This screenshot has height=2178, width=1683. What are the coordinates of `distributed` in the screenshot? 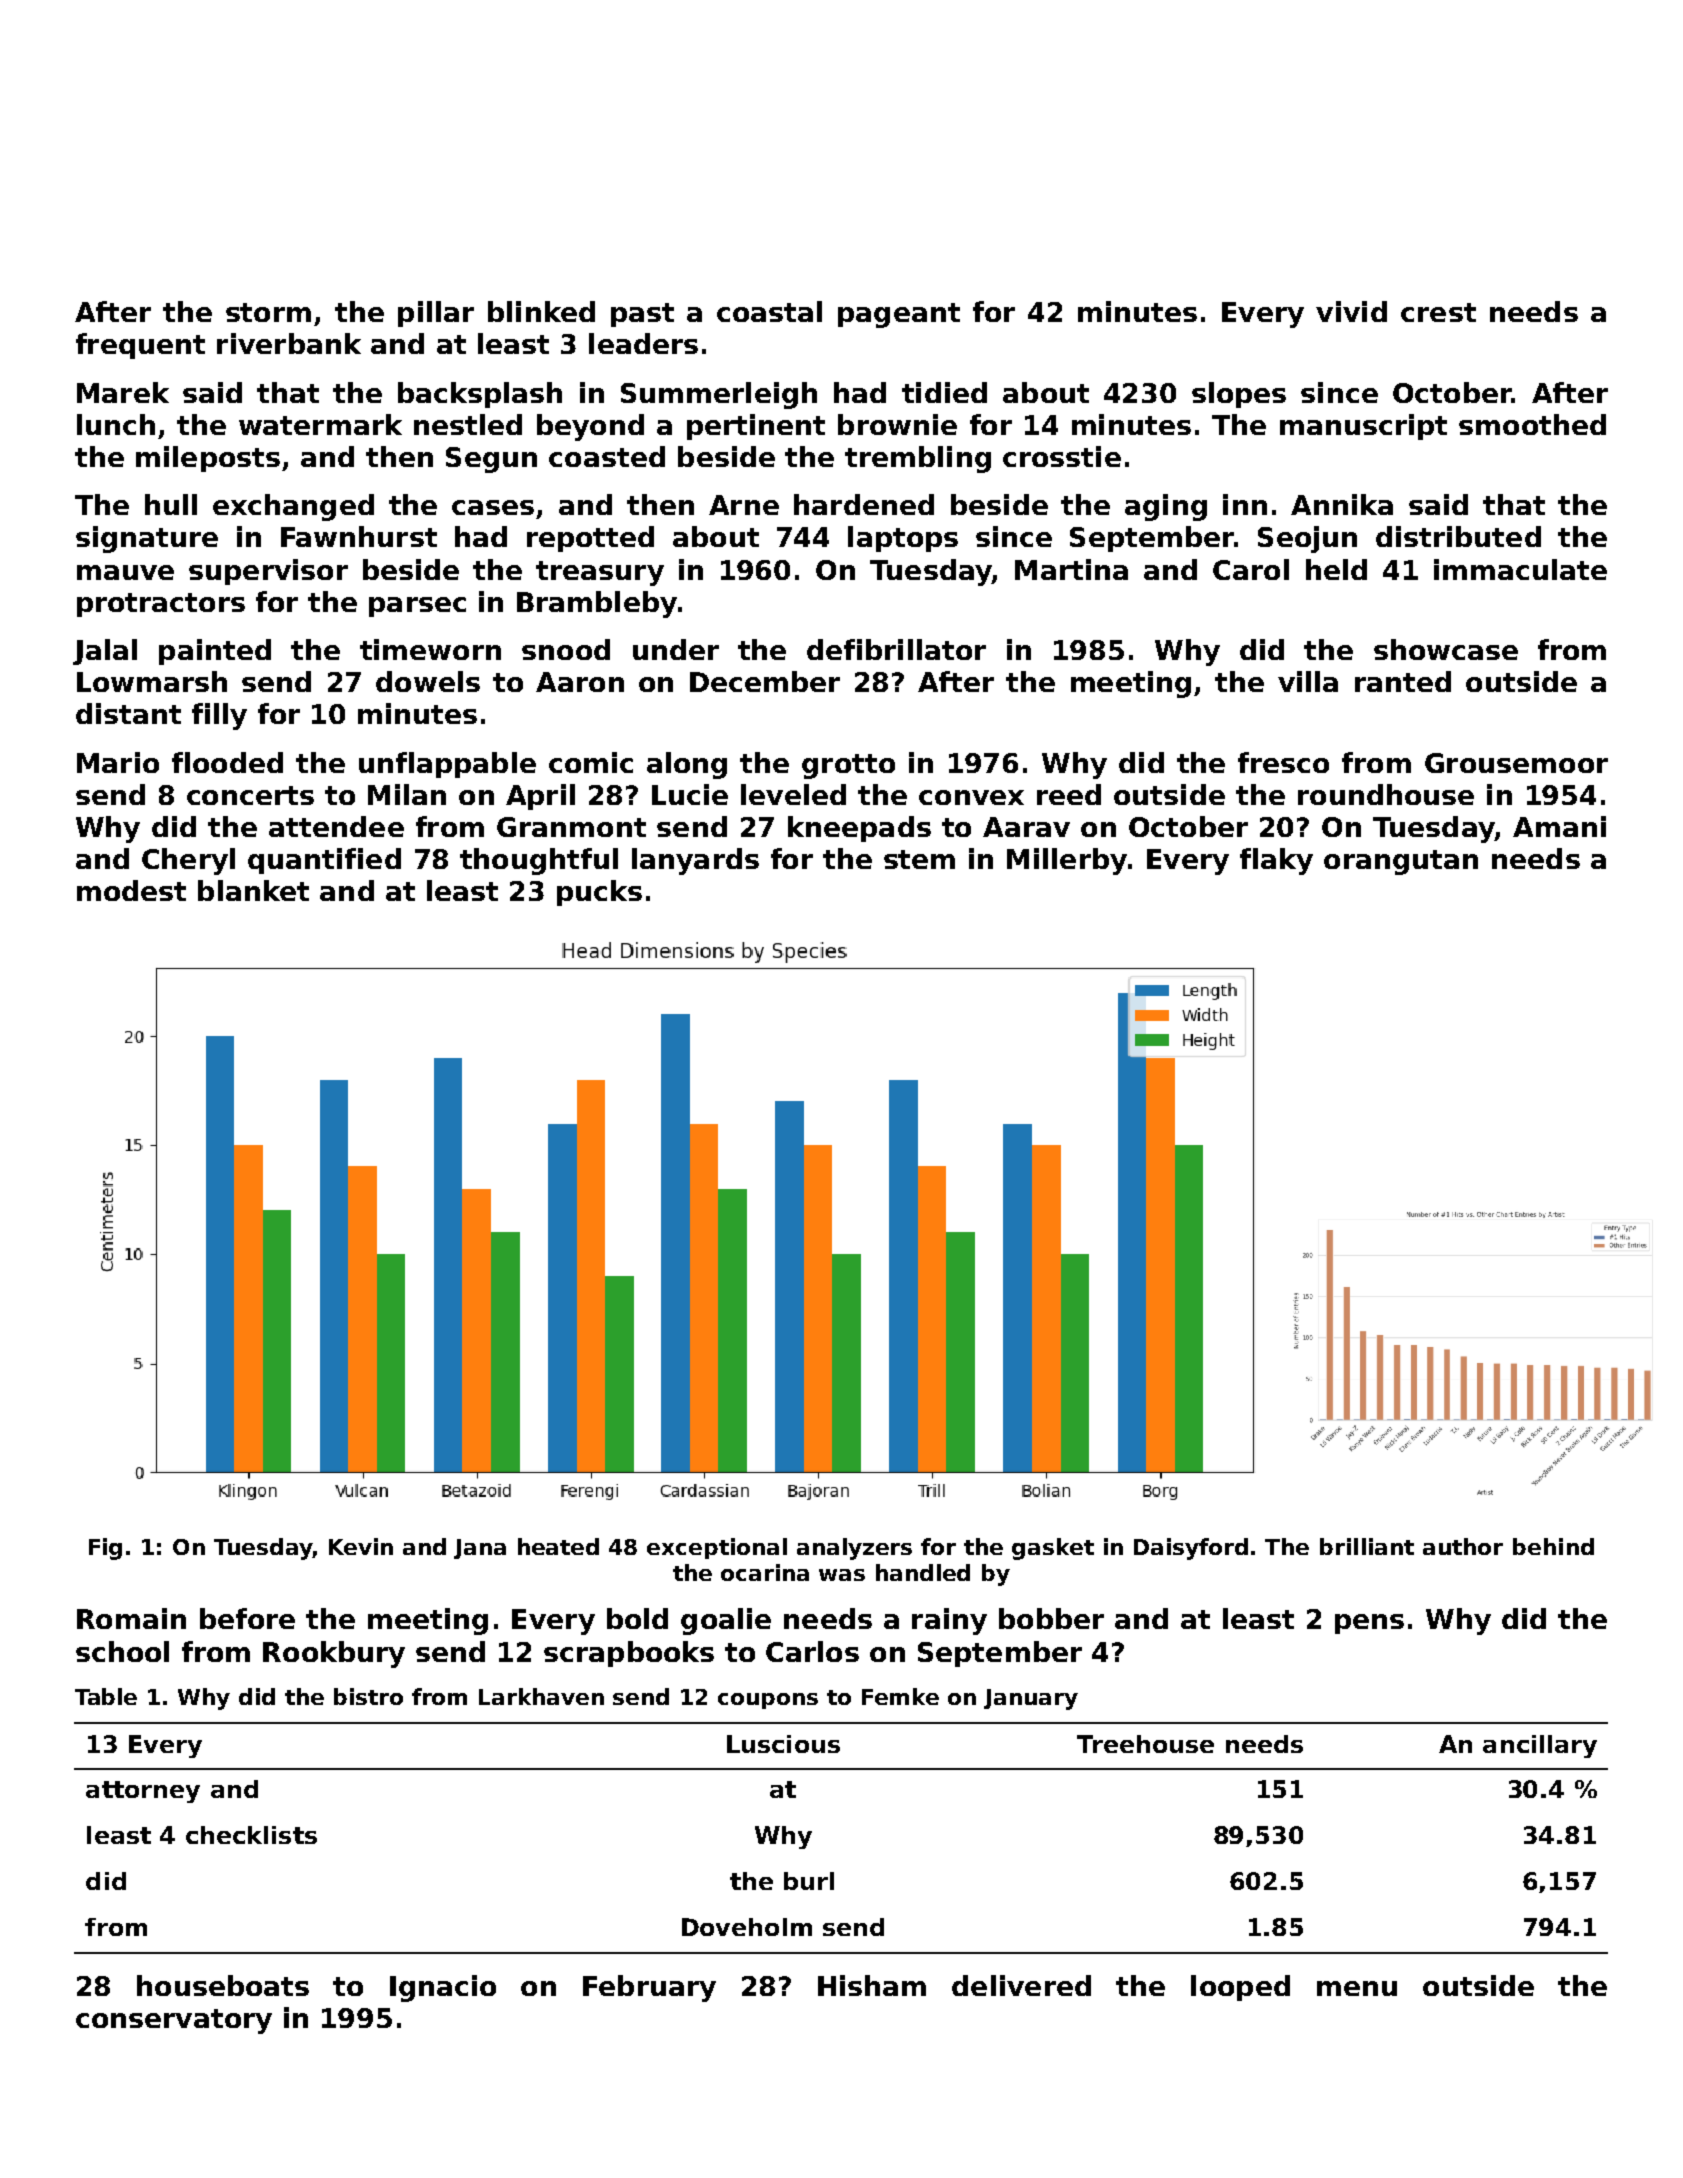 It's located at (1458, 536).
